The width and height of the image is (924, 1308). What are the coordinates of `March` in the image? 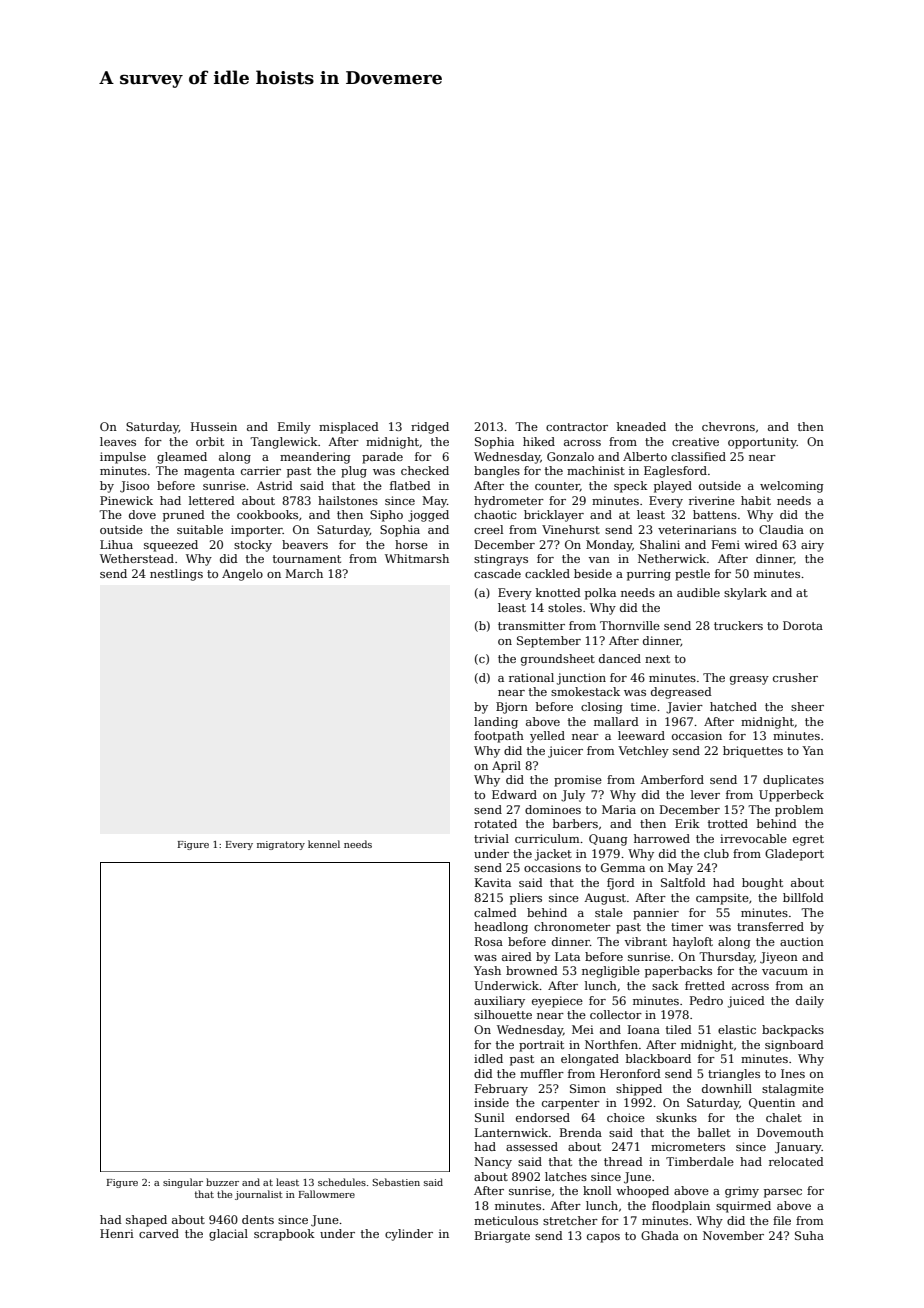 It's located at (304, 573).
